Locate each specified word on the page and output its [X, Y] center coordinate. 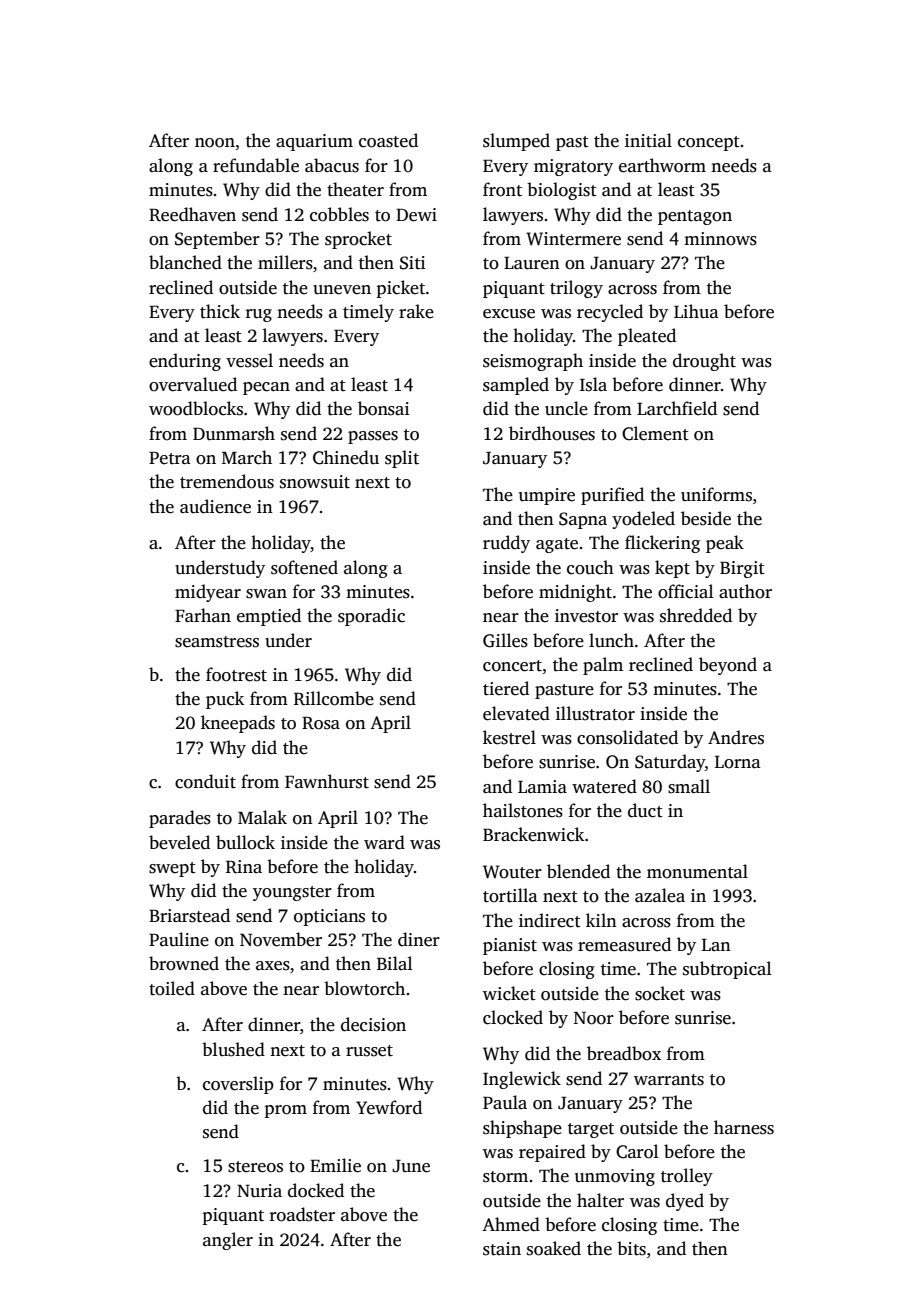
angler [228, 1241]
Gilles [505, 640]
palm [603, 666]
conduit [205, 781]
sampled [516, 386]
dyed [685, 1202]
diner [419, 939]
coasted [388, 140]
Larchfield [677, 408]
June [411, 1166]
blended [578, 871]
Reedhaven [192, 214]
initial [648, 140]
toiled [172, 988]
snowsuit [315, 482]
